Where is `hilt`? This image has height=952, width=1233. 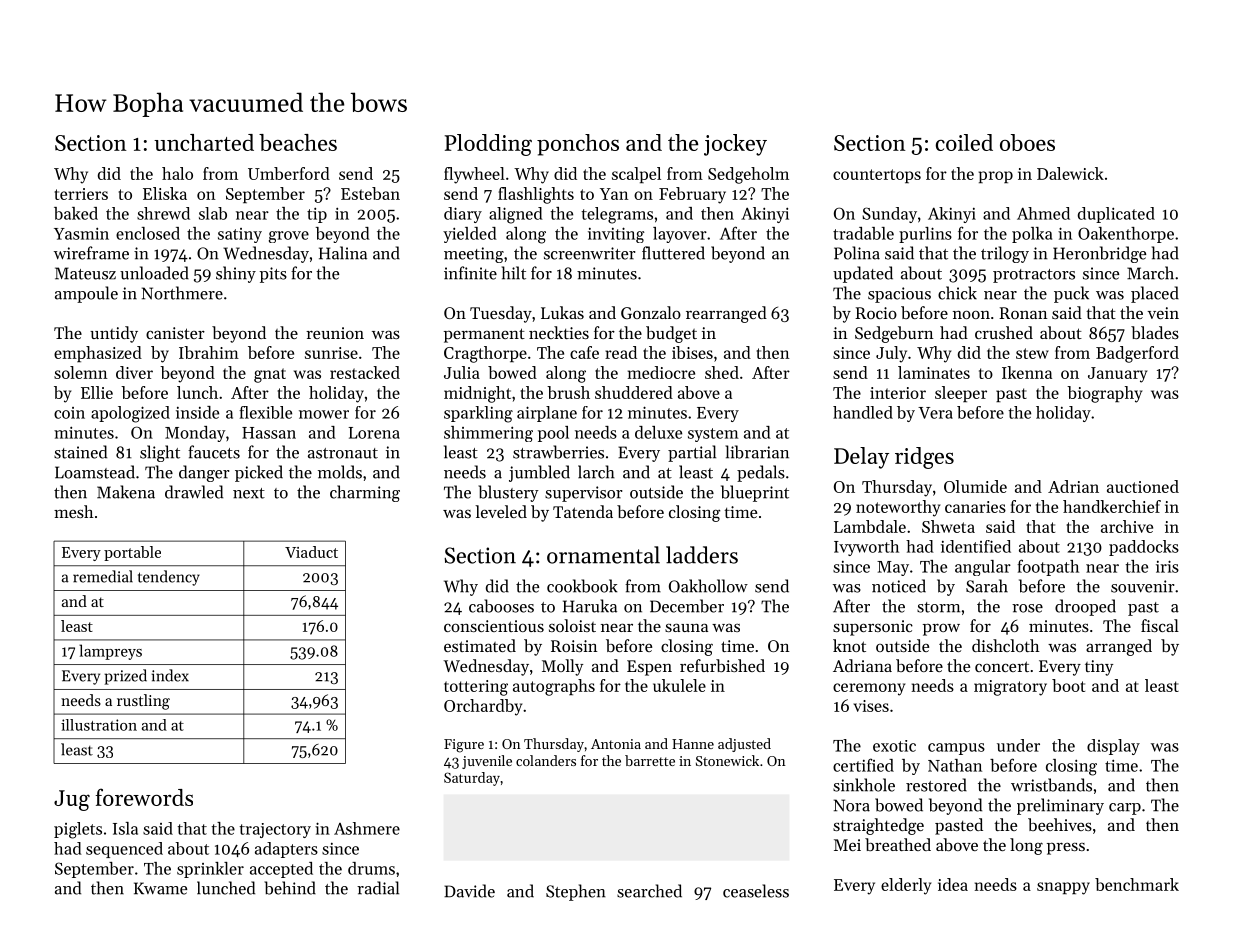
hilt is located at coordinates (514, 273).
